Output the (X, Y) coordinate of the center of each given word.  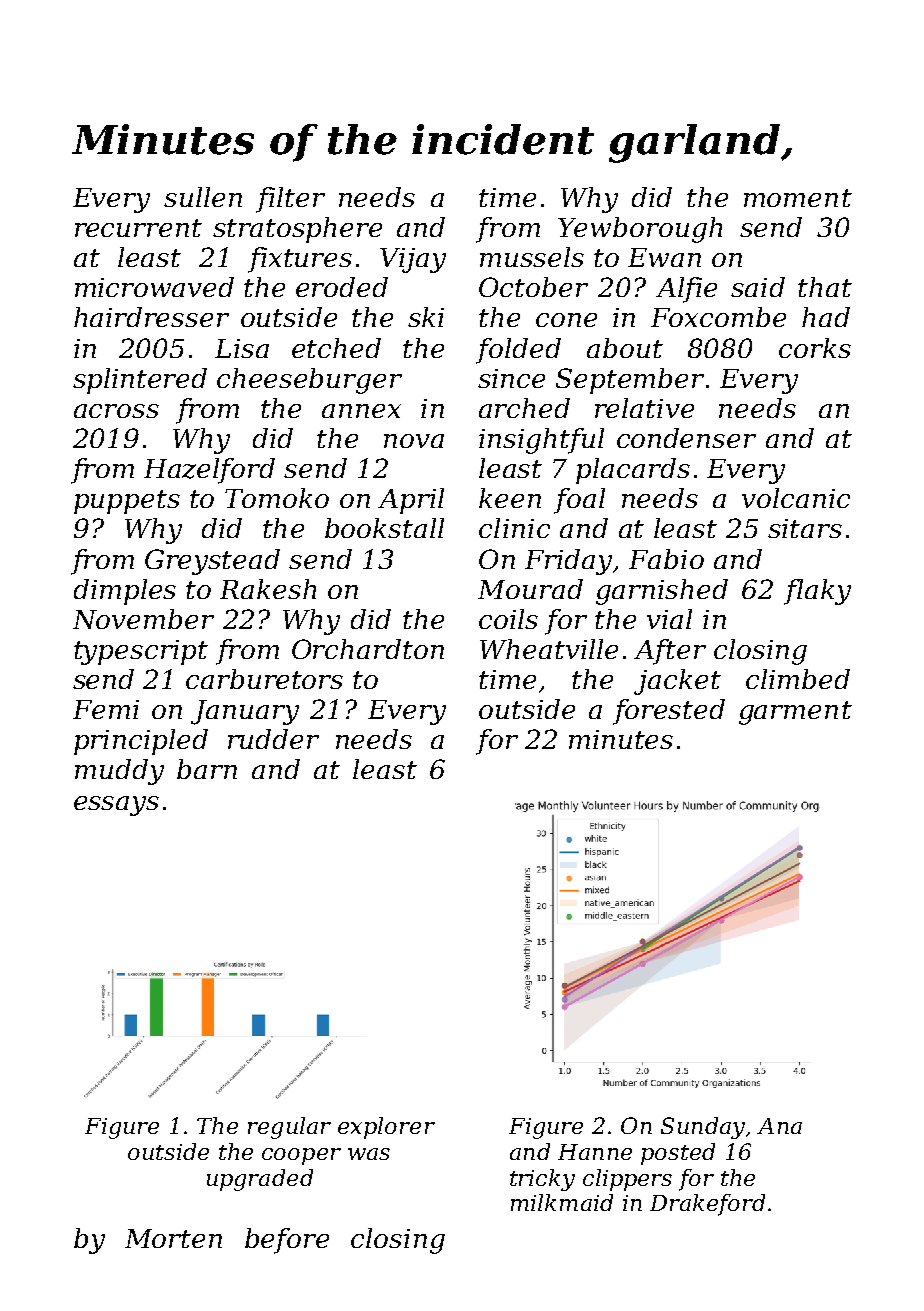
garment (795, 713)
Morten (173, 1238)
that (825, 287)
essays (116, 806)
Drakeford (707, 1205)
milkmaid (562, 1202)
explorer (386, 1128)
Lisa (242, 348)
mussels (532, 257)
